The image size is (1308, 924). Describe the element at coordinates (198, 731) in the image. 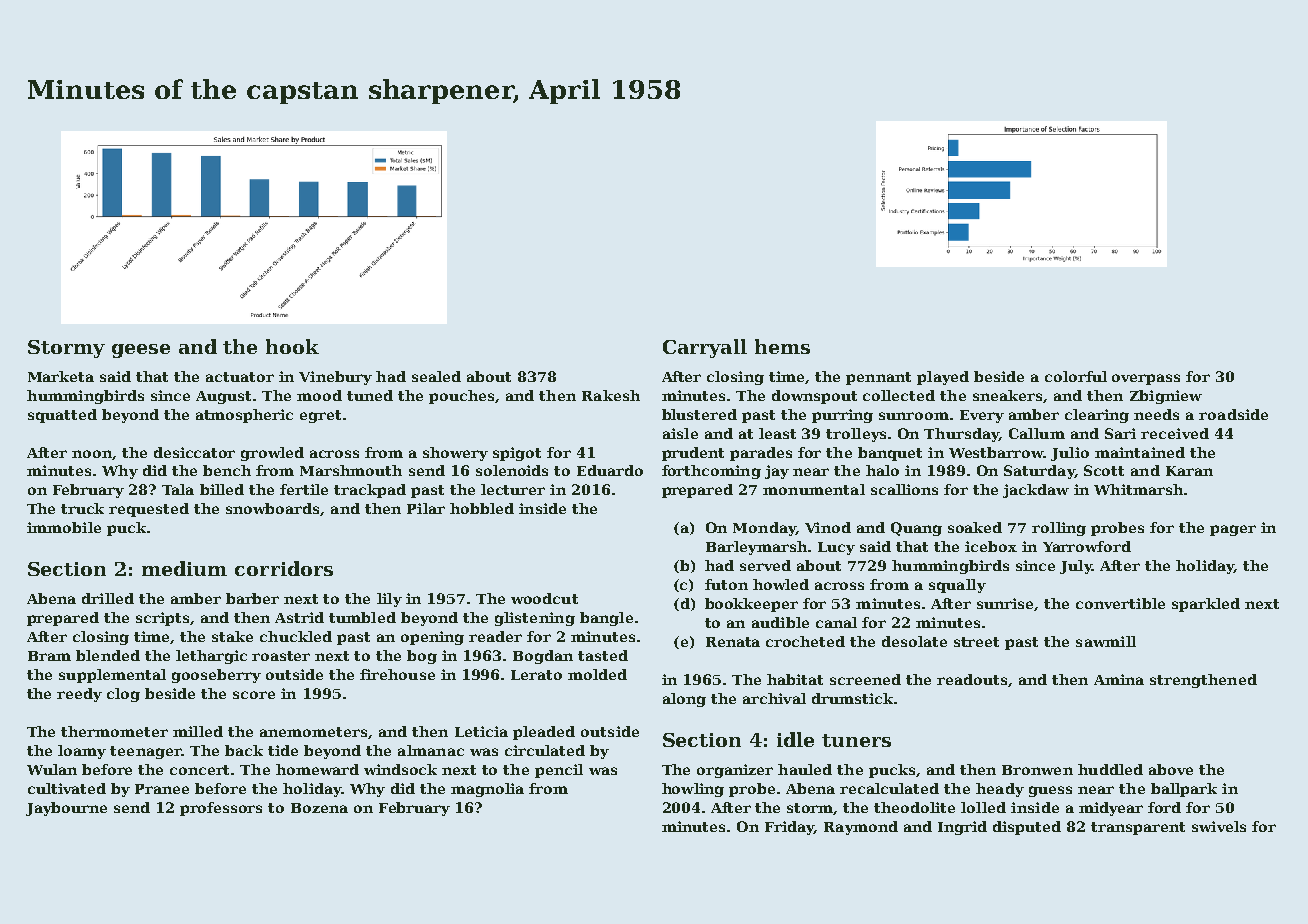

I see `milled` at that location.
